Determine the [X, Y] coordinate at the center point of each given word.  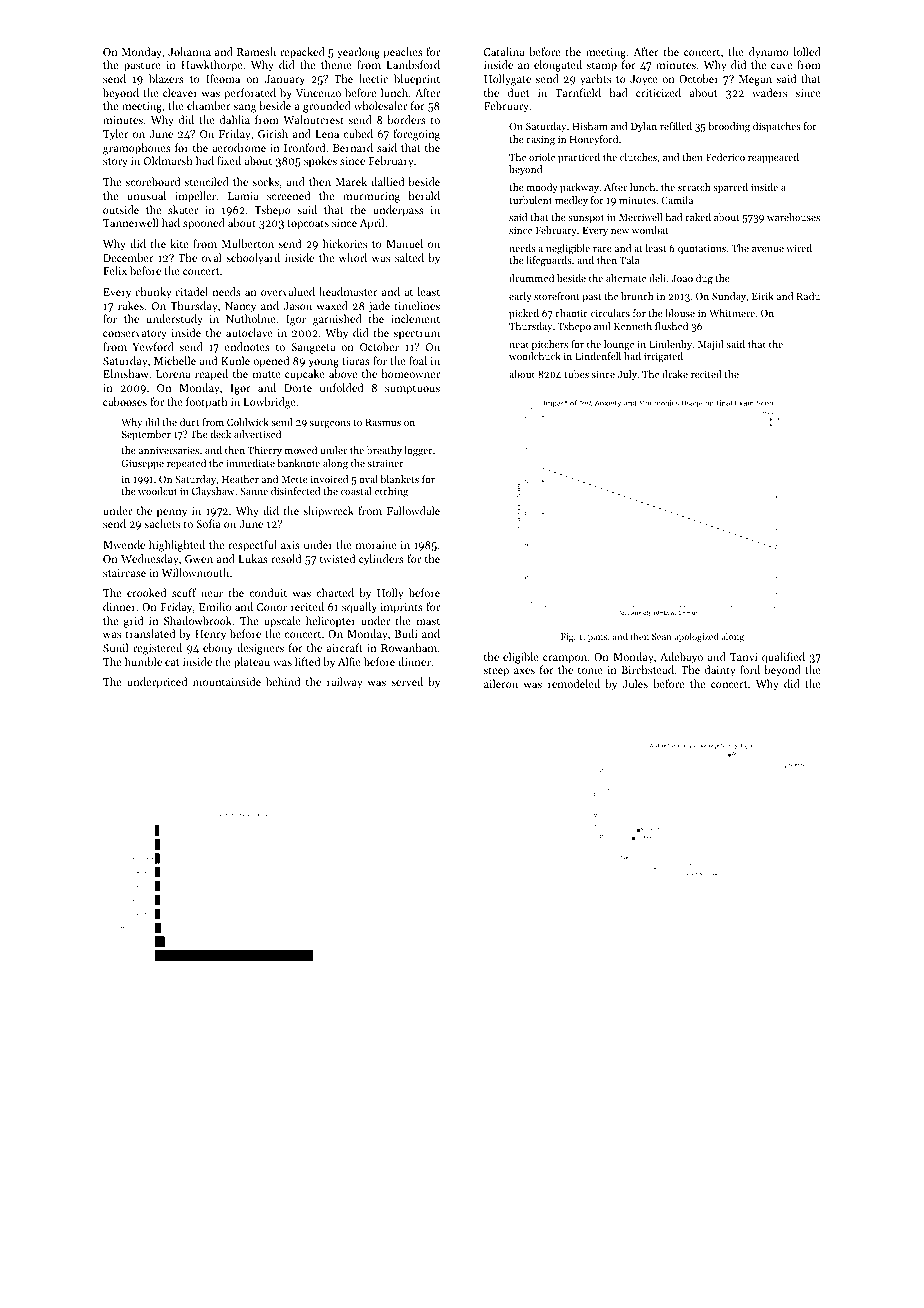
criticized [658, 92]
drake [675, 374]
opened [271, 362]
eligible [521, 658]
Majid [711, 345]
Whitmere [732, 313]
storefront [557, 296]
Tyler [116, 135]
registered [157, 649]
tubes [577, 374]
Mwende [124, 544]
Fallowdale [413, 510]
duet [518, 92]
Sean [662, 636]
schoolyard [253, 259]
